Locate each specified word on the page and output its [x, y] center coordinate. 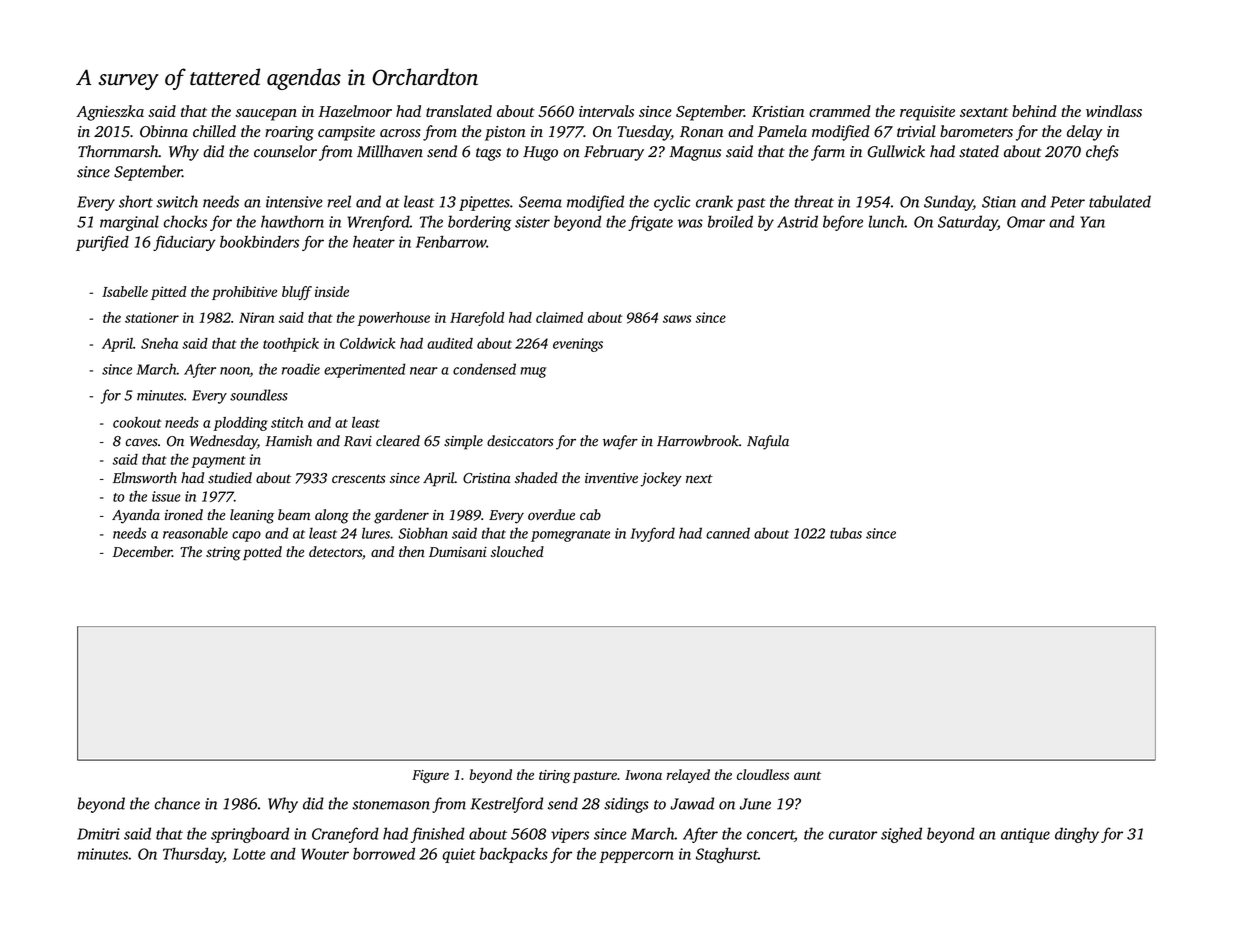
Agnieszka [110, 113]
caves [141, 442]
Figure [430, 776]
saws [677, 319]
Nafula [768, 442]
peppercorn [636, 857]
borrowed [384, 853]
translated [459, 111]
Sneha [159, 343]
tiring [555, 776]
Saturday [968, 223]
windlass [1114, 111]
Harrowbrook [698, 441]
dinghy [1077, 835]
